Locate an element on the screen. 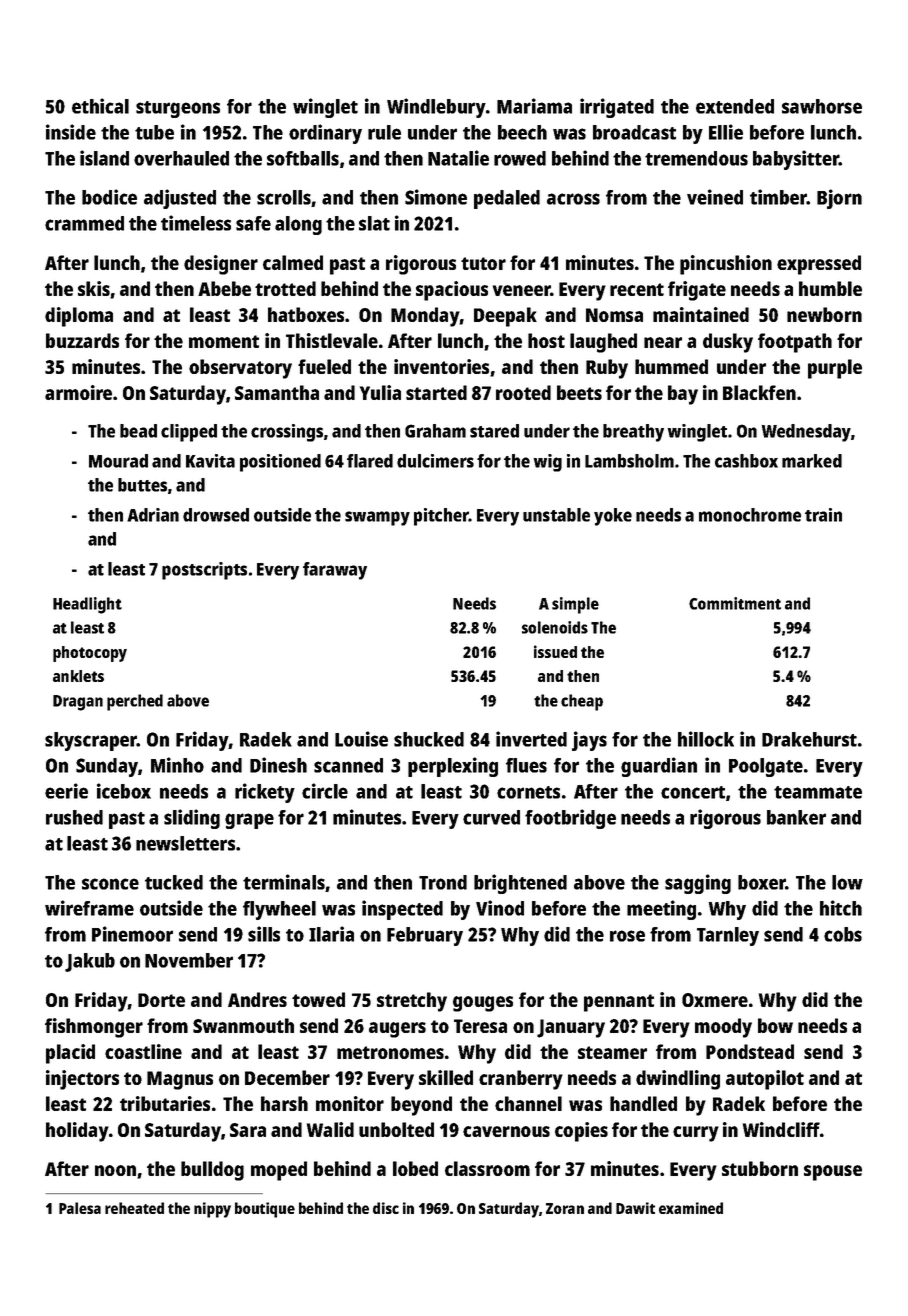  sturgeons is located at coordinates (178, 109).
